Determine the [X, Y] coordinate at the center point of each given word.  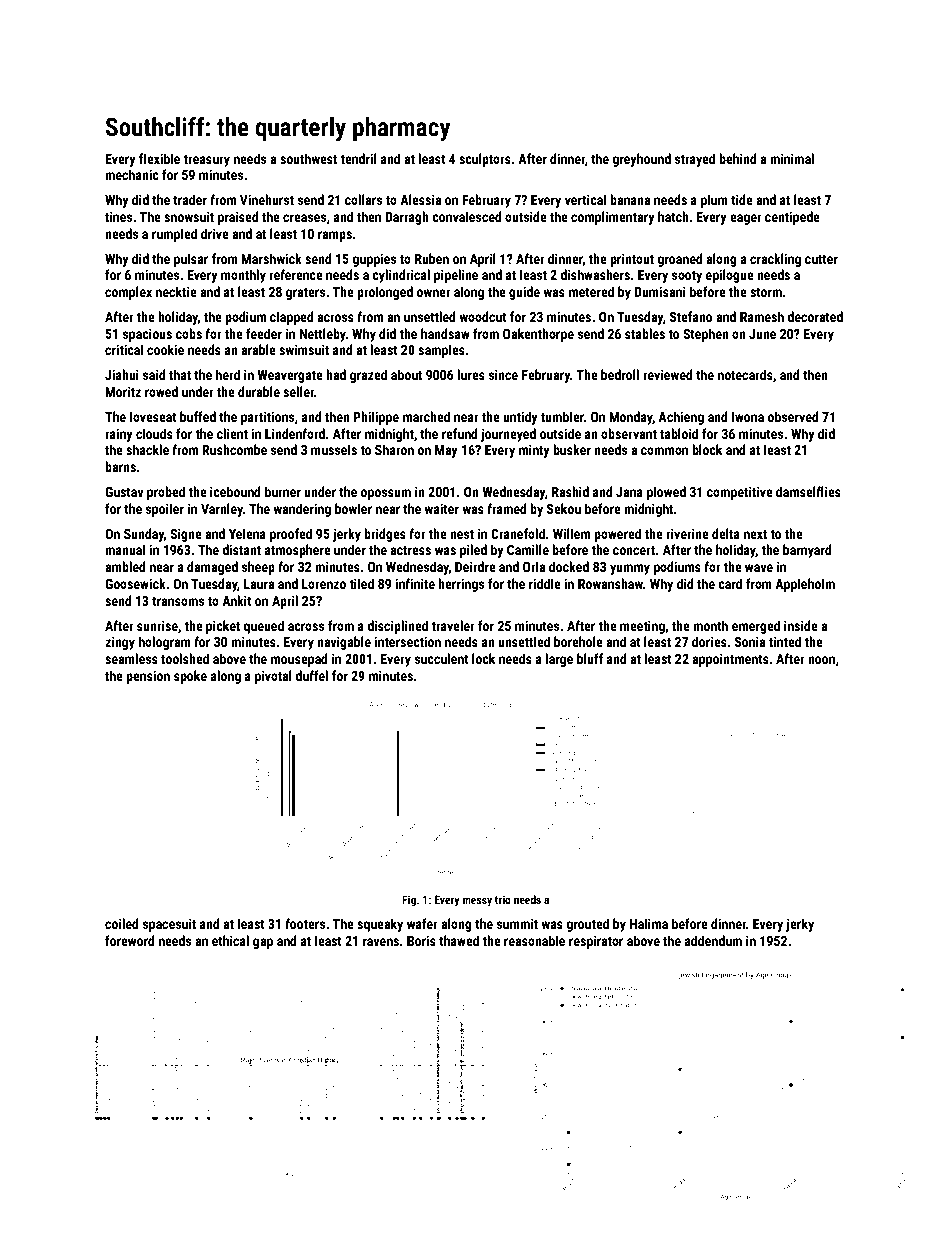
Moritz [123, 392]
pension [148, 677]
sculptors [485, 160]
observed [793, 416]
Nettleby [322, 335]
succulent [442, 658]
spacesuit [169, 925]
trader [190, 199]
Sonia [750, 641]
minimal [792, 158]
